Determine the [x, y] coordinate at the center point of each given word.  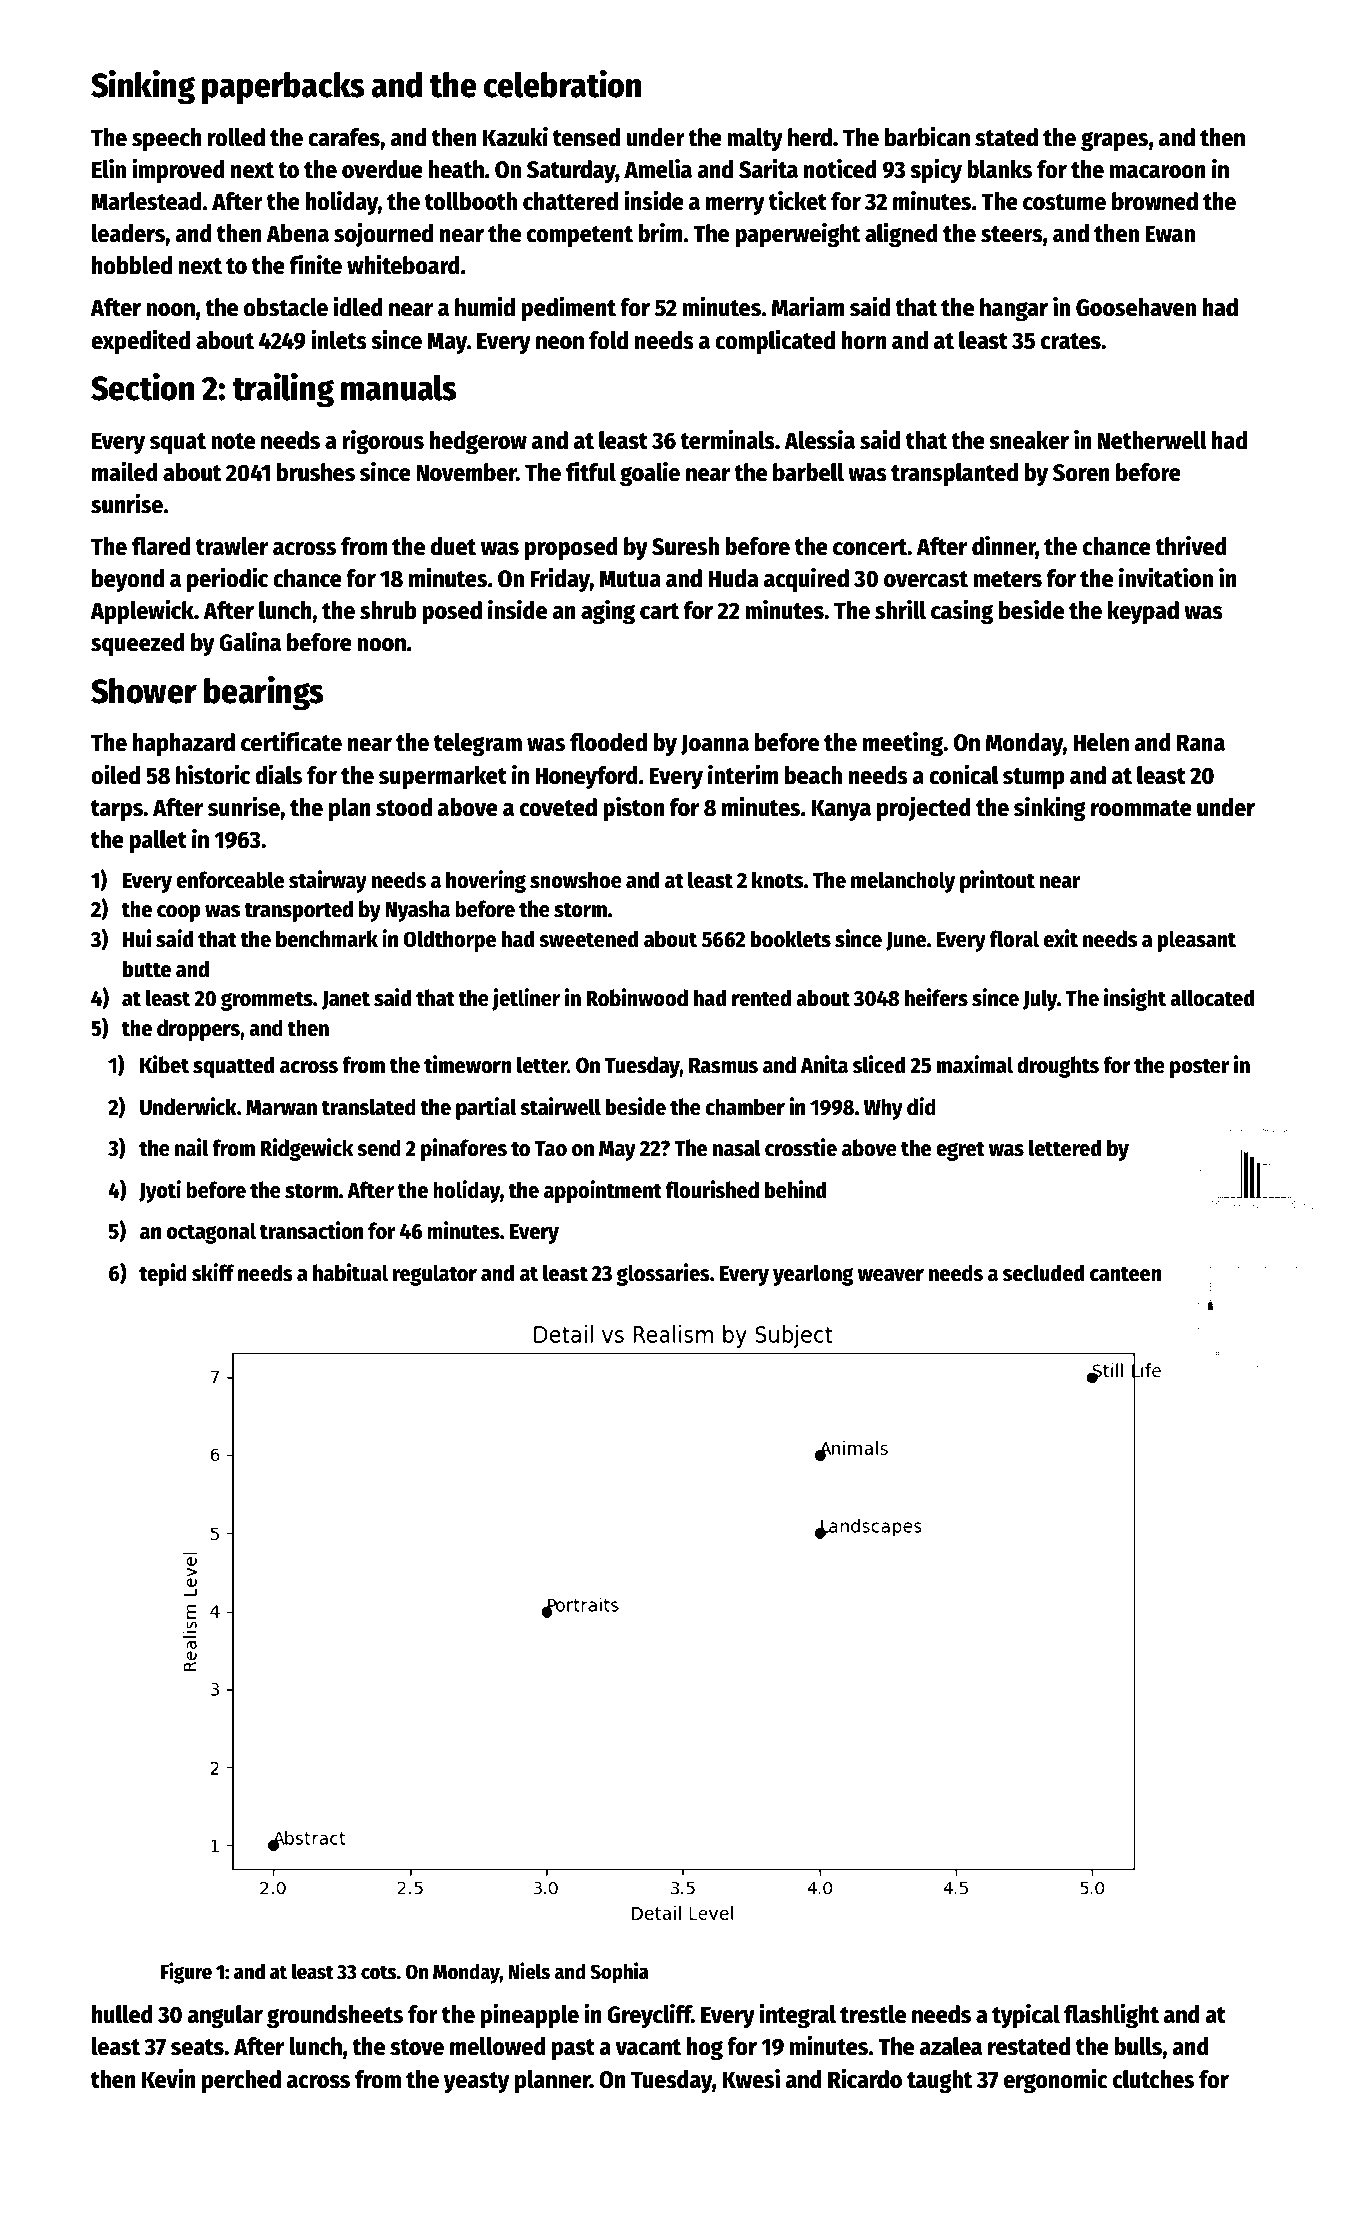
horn [864, 340]
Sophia [619, 1973]
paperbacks [283, 88]
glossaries [663, 1274]
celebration [562, 83]
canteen [1126, 1274]
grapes [1114, 141]
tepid [163, 1274]
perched [241, 2081]
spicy [936, 170]
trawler [232, 546]
